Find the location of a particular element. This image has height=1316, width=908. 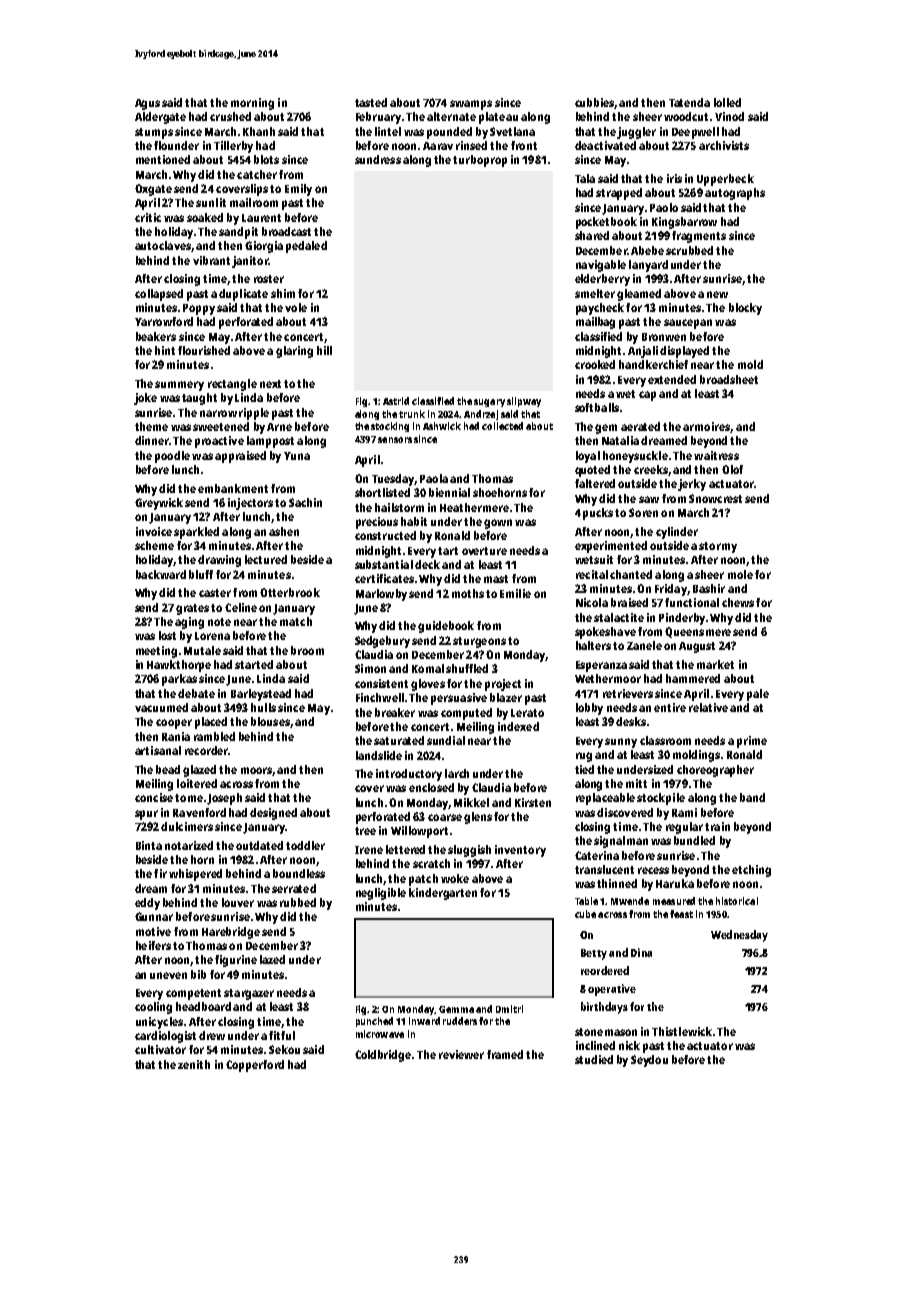

pucks is located at coordinates (598, 514).
